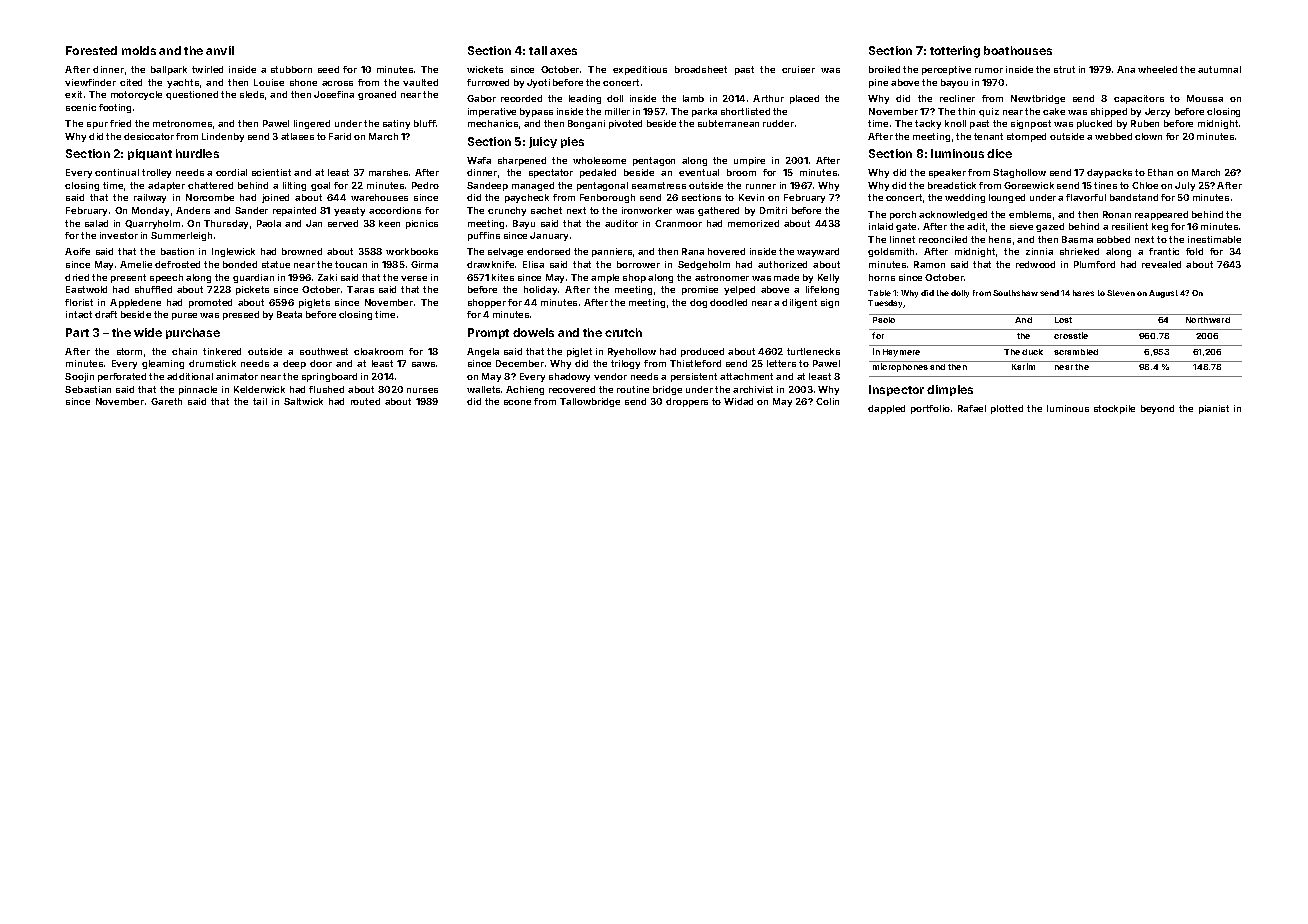 This screenshot has height=924, width=1308. What do you see at coordinates (177, 264) in the screenshot?
I see `defrosted` at bounding box center [177, 264].
